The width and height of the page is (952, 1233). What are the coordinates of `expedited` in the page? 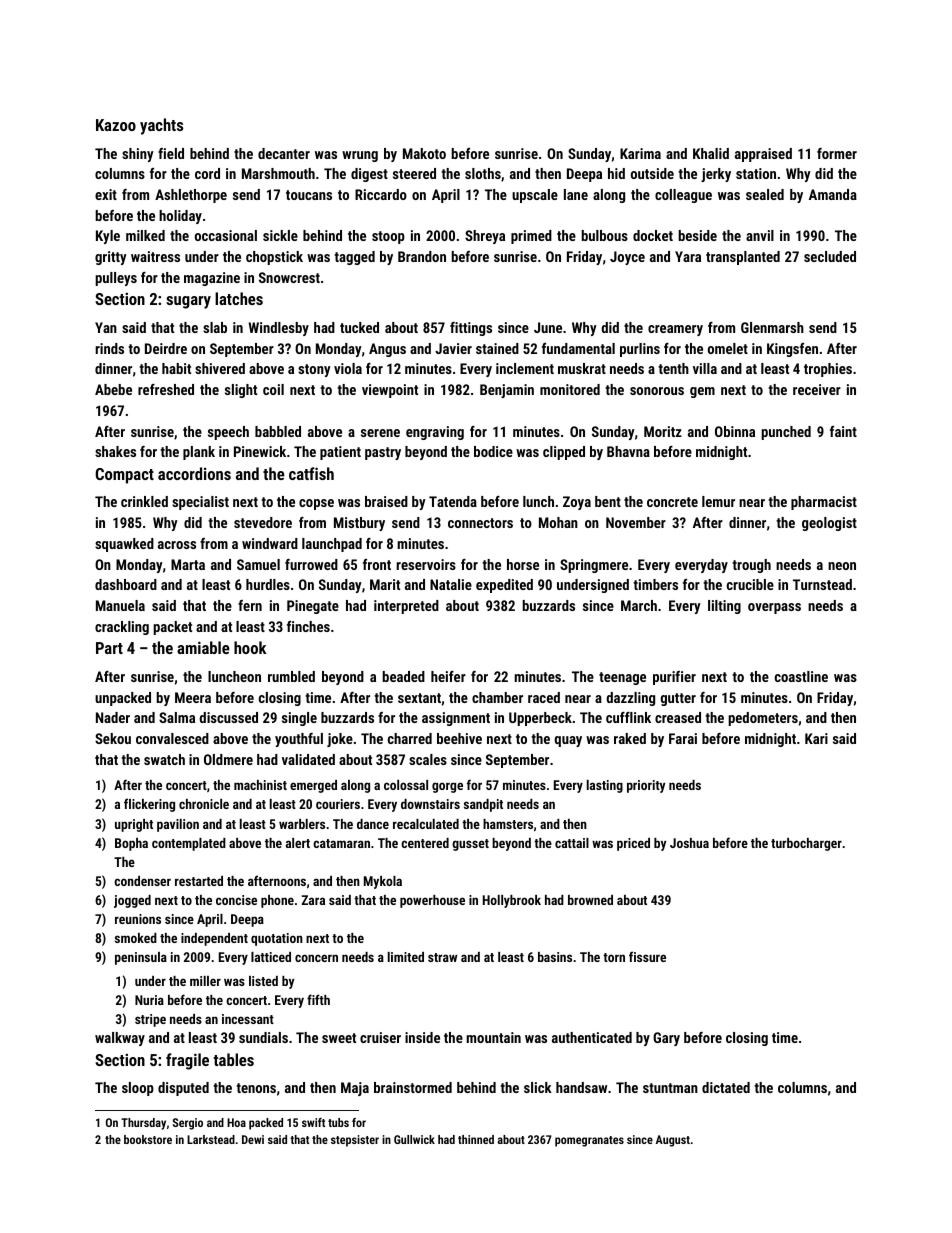 It's located at (504, 586).
